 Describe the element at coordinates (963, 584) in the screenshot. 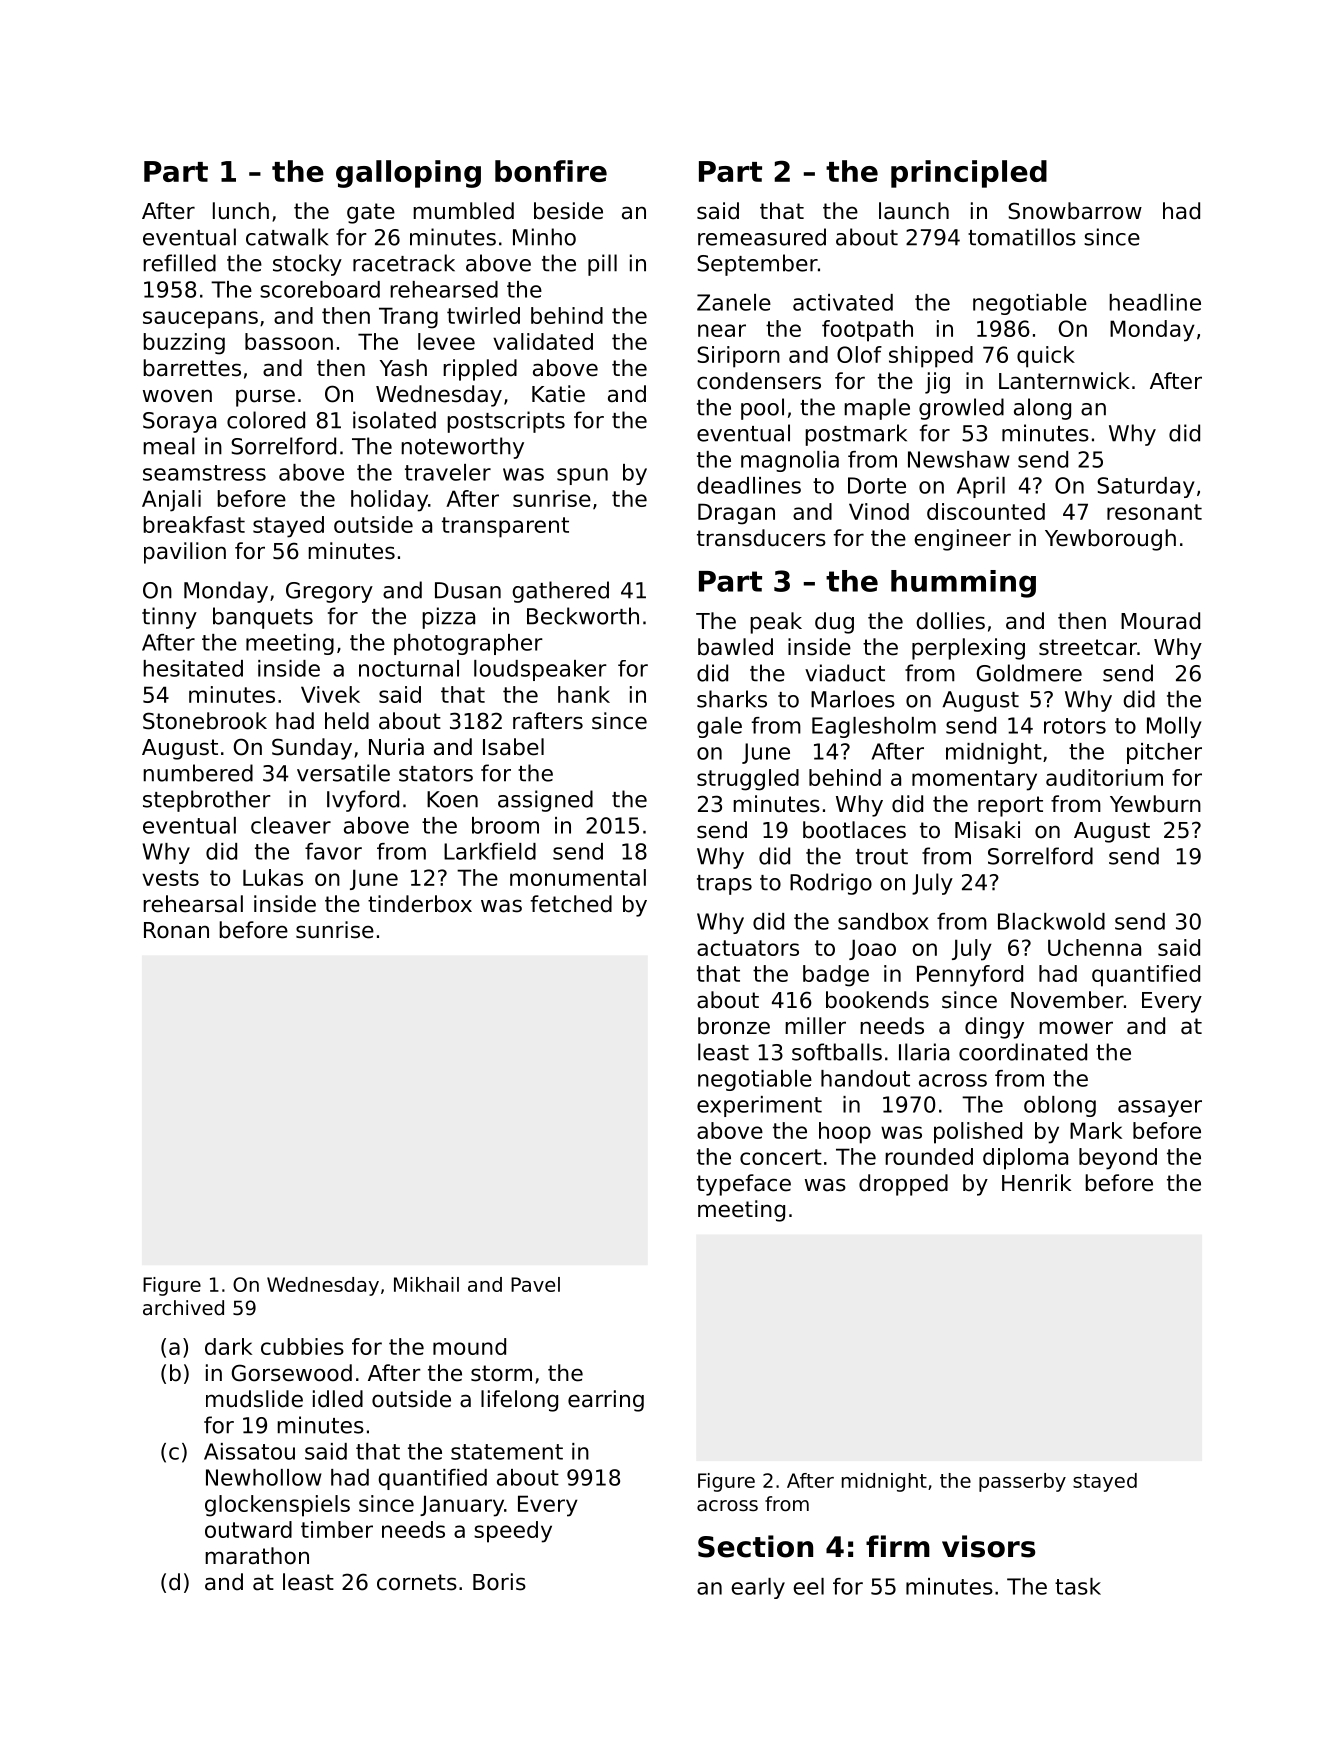

I see `humming` at that location.
